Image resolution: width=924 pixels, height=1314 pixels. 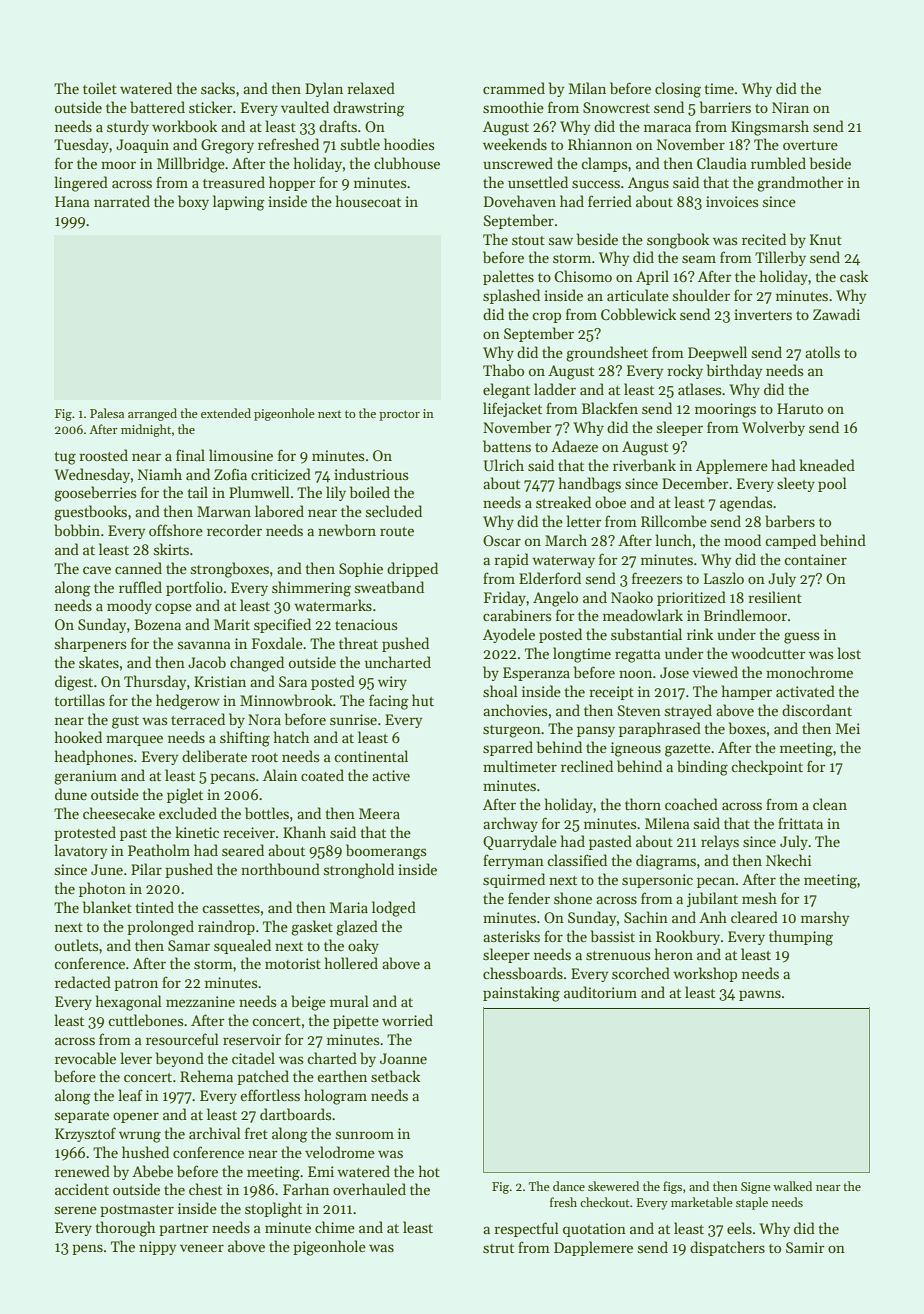 What do you see at coordinates (65, 458) in the screenshot?
I see `tug` at bounding box center [65, 458].
